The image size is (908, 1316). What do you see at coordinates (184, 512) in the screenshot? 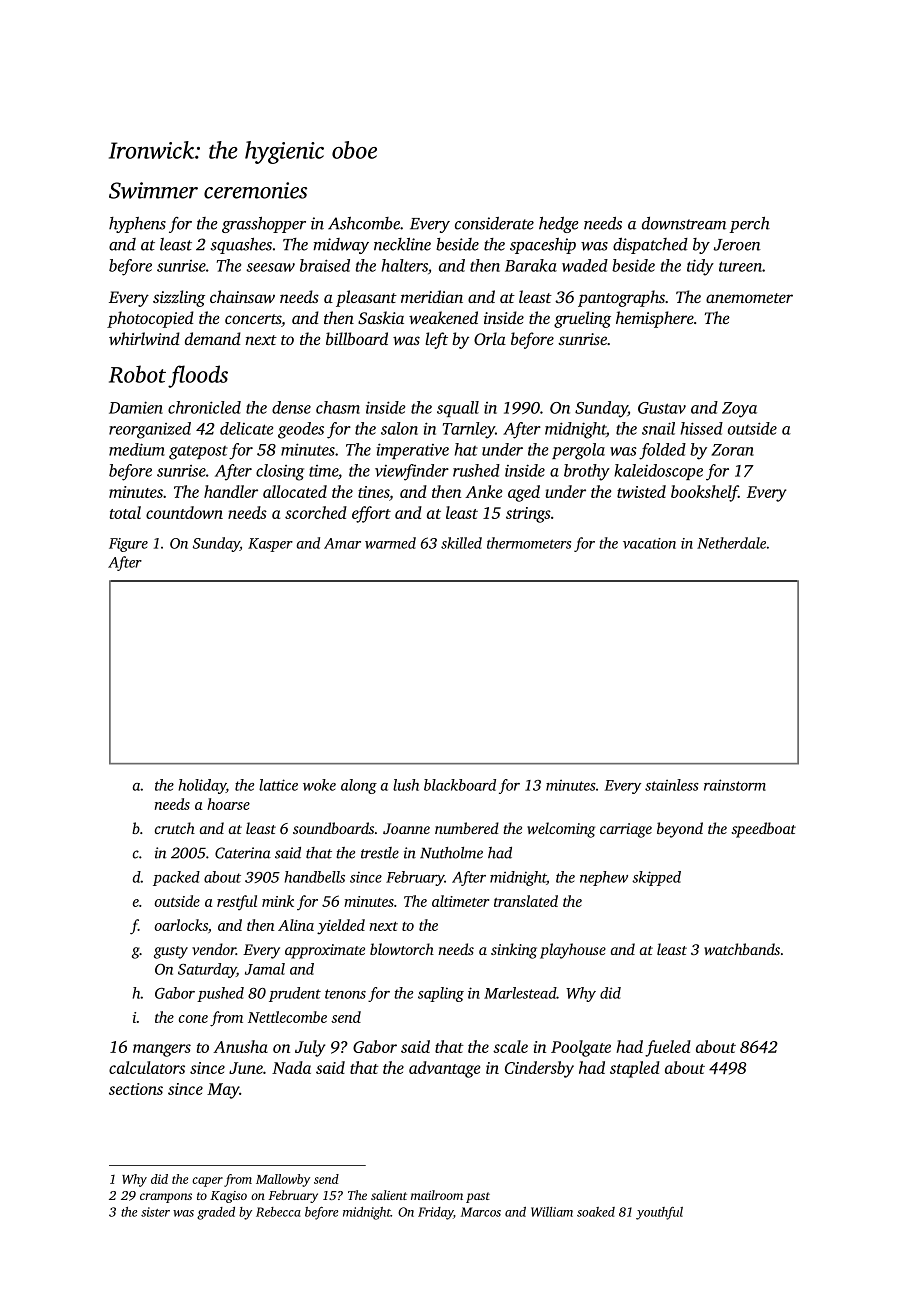
I see `countdown` at bounding box center [184, 512].
